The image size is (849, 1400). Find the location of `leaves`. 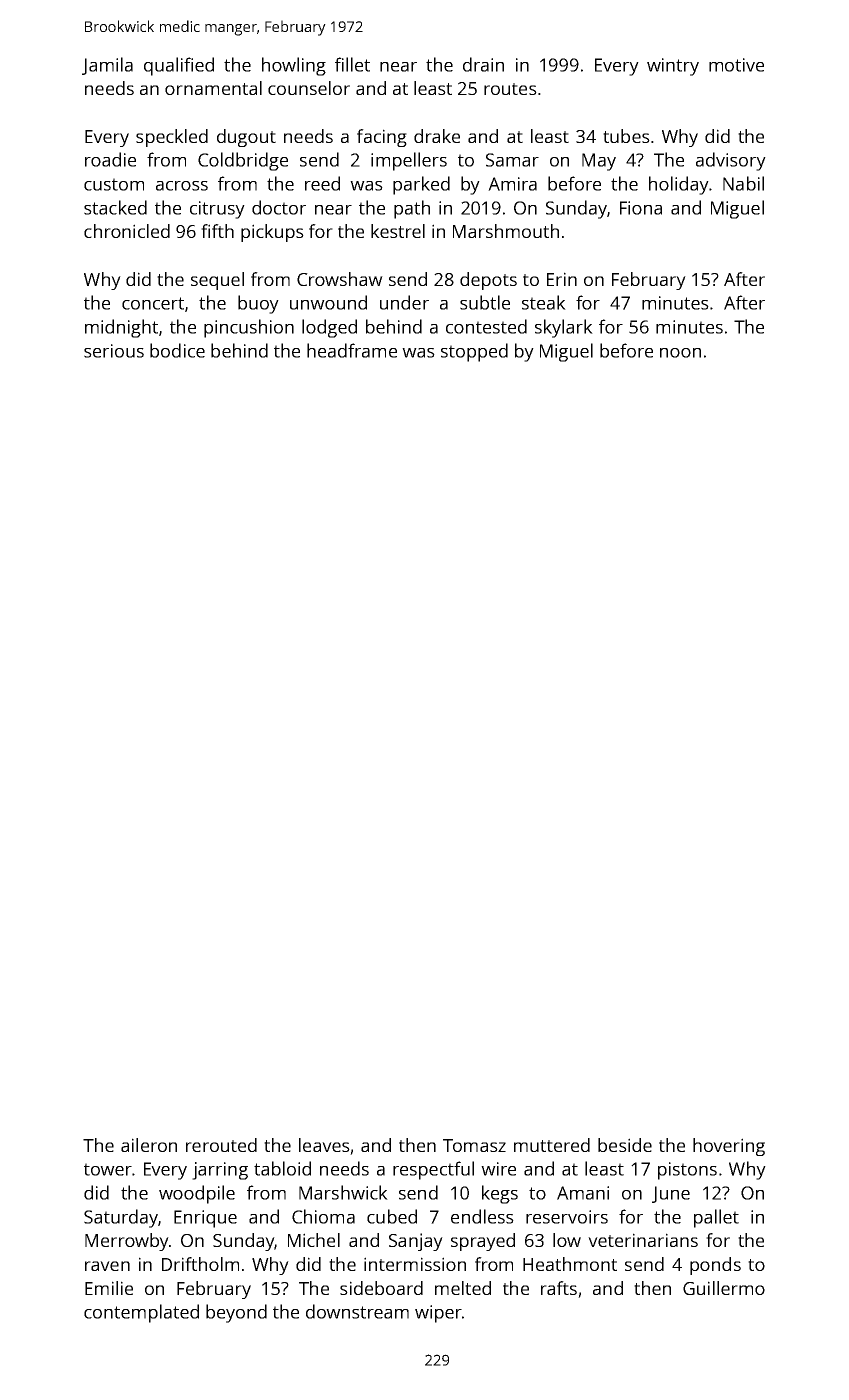

leaves is located at coordinates (324, 1145).
